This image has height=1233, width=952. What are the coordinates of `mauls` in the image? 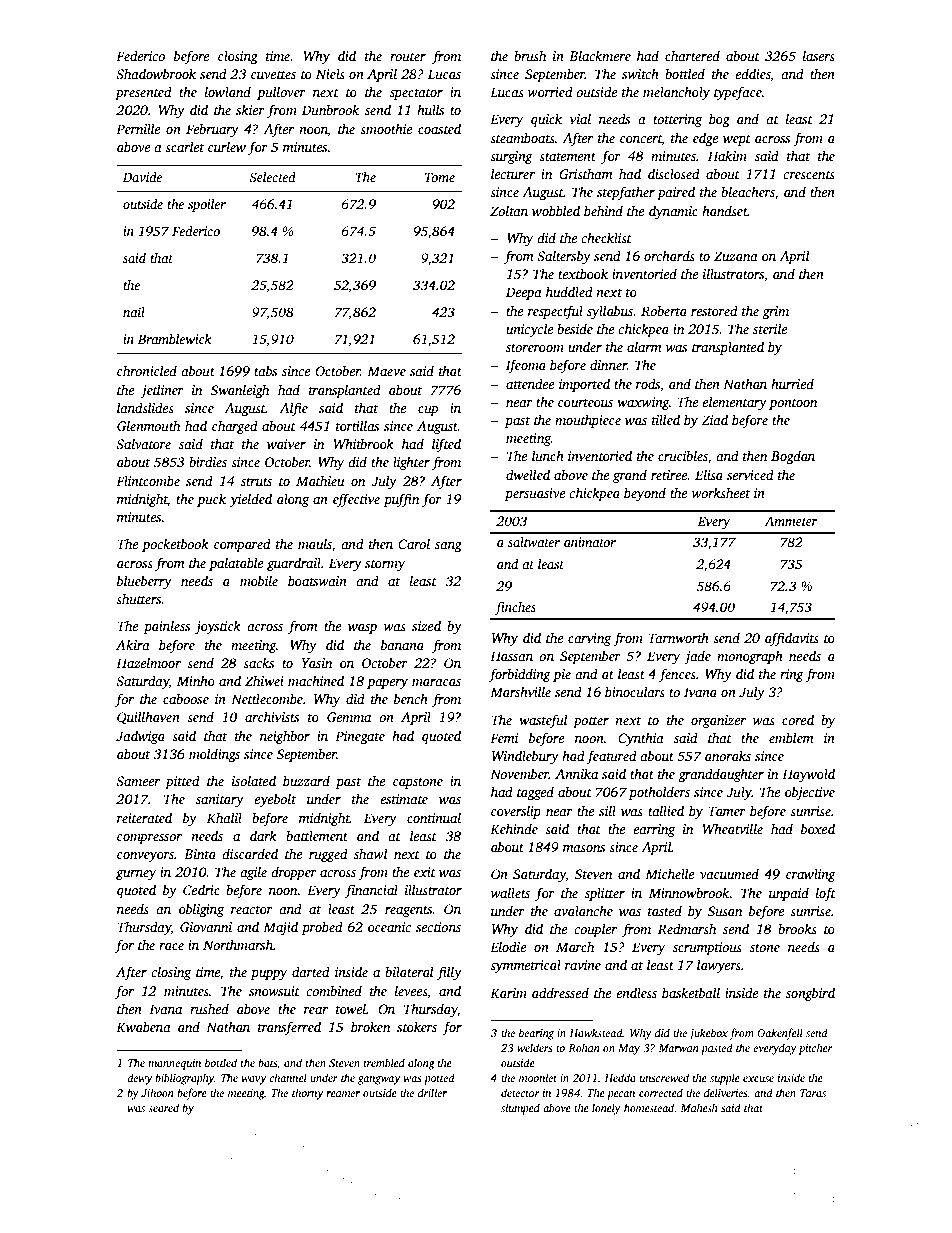 It's located at (315, 543).
